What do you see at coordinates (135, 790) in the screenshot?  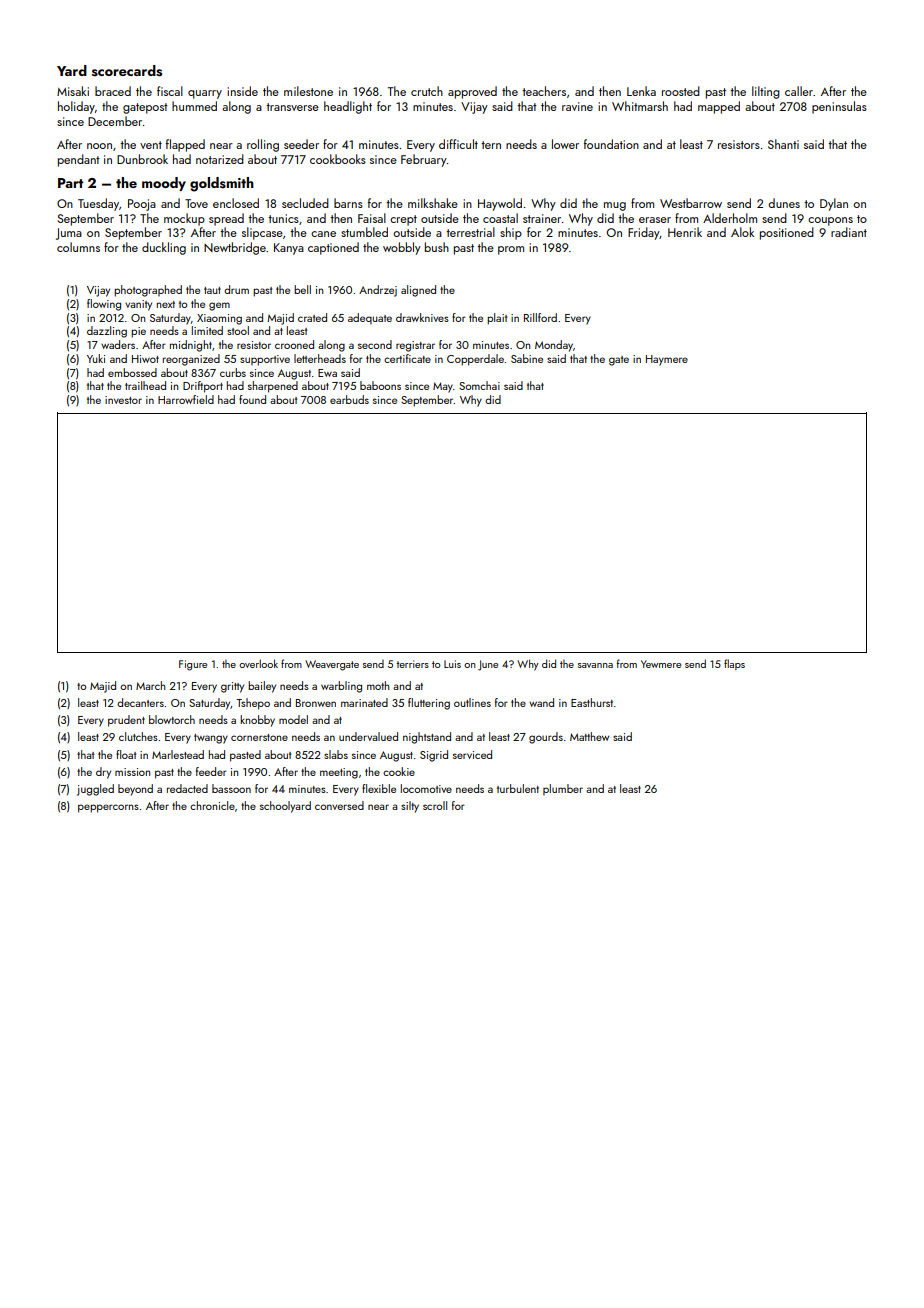 I see `beyond` at bounding box center [135, 790].
